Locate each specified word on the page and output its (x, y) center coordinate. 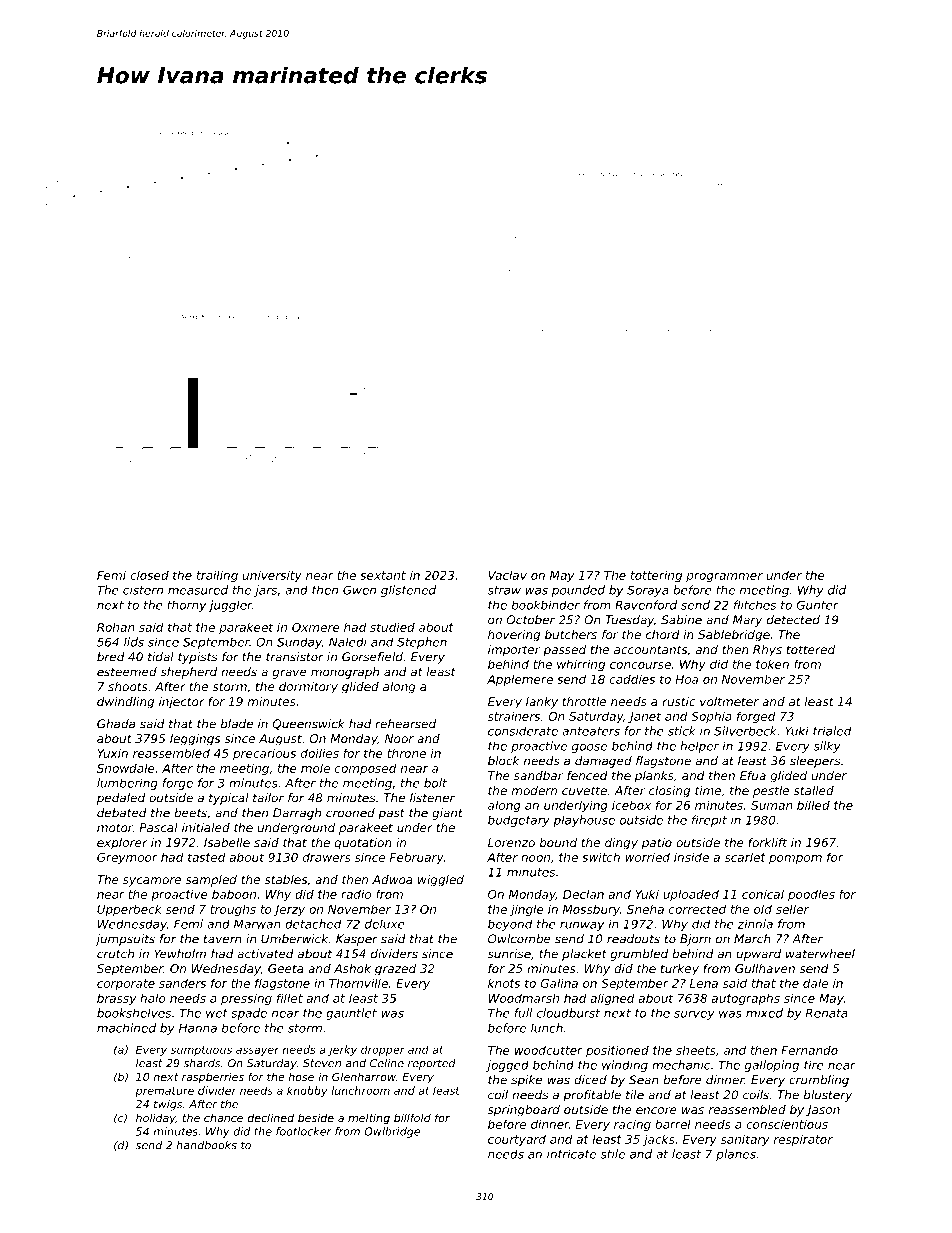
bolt (435, 783)
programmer (724, 577)
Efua (753, 775)
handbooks (207, 1145)
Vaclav (507, 575)
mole (315, 768)
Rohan (116, 627)
